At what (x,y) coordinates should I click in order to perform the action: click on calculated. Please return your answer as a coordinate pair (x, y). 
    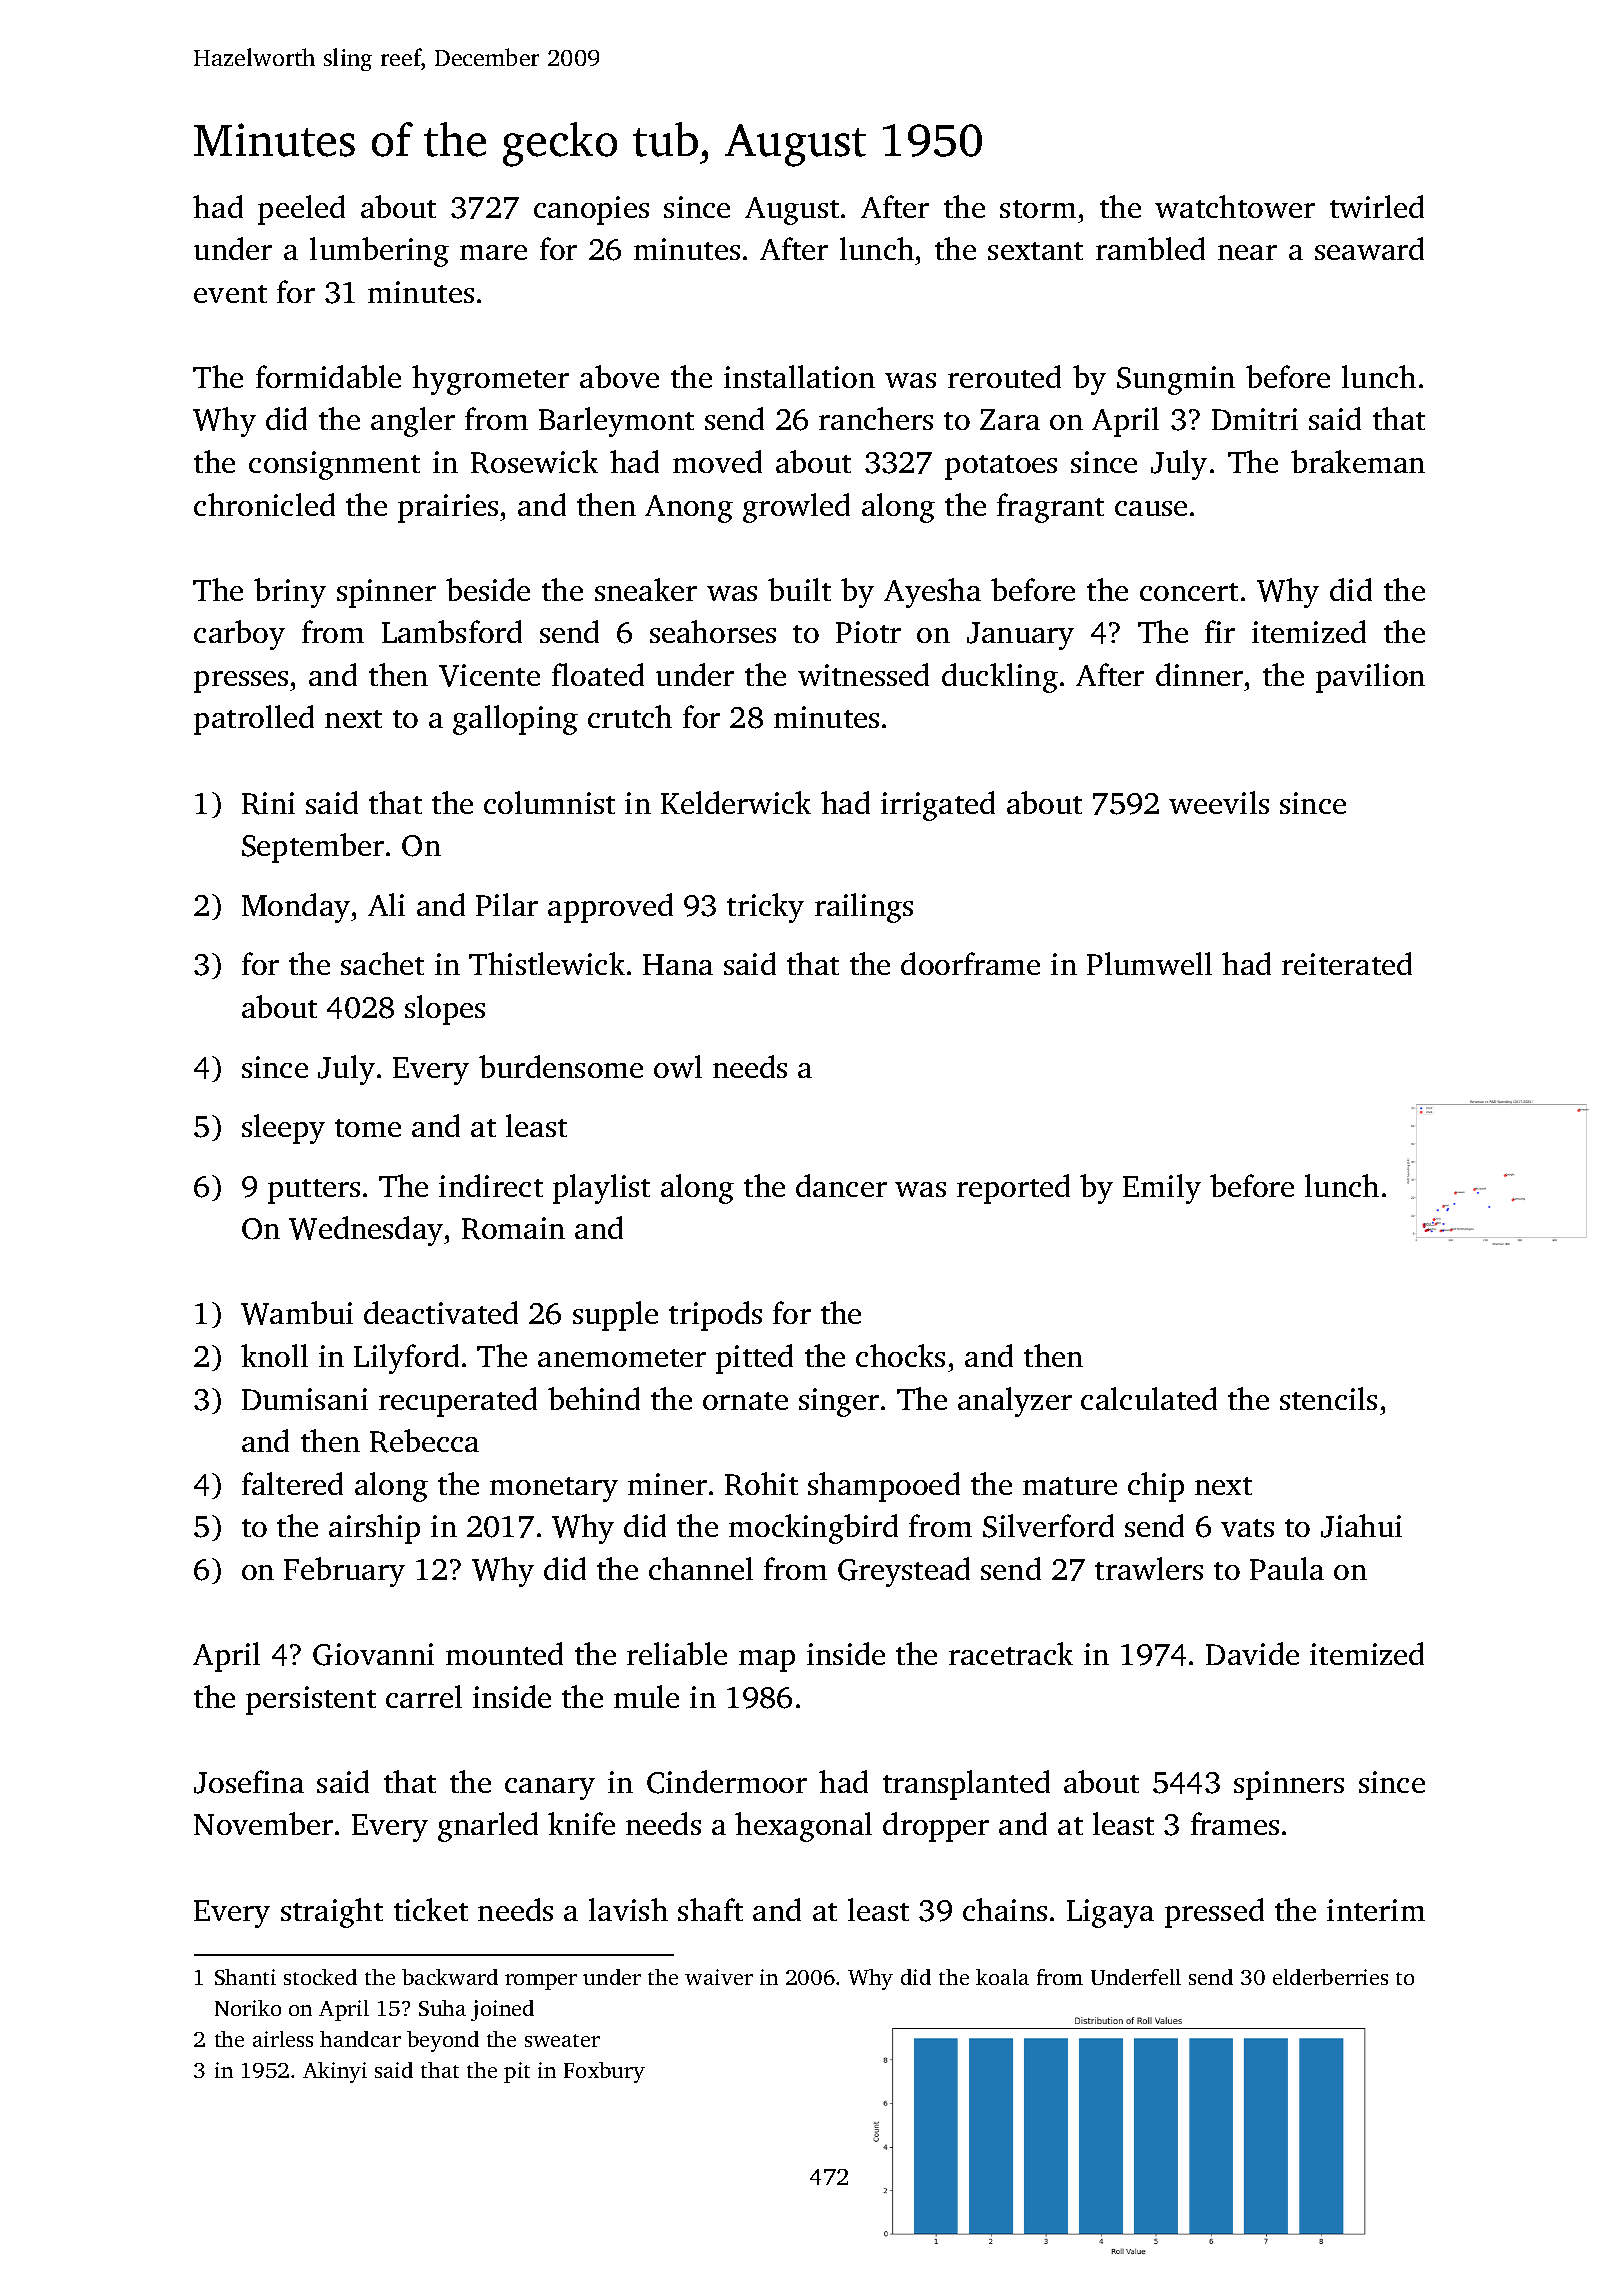
    Looking at the image, I should click on (1149, 1398).
